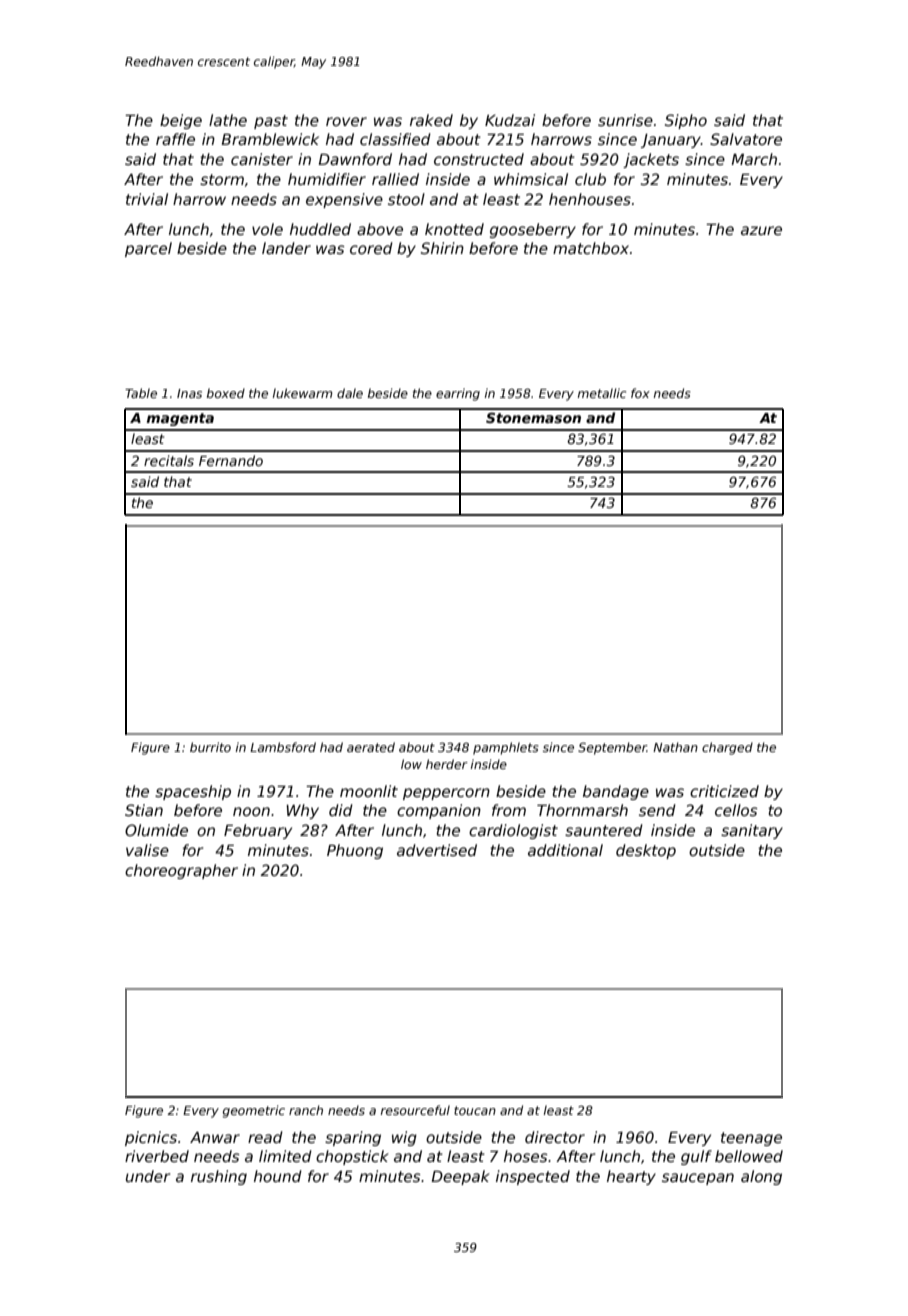  Describe the element at coordinates (631, 1177) in the page. I see `hearty` at that location.
